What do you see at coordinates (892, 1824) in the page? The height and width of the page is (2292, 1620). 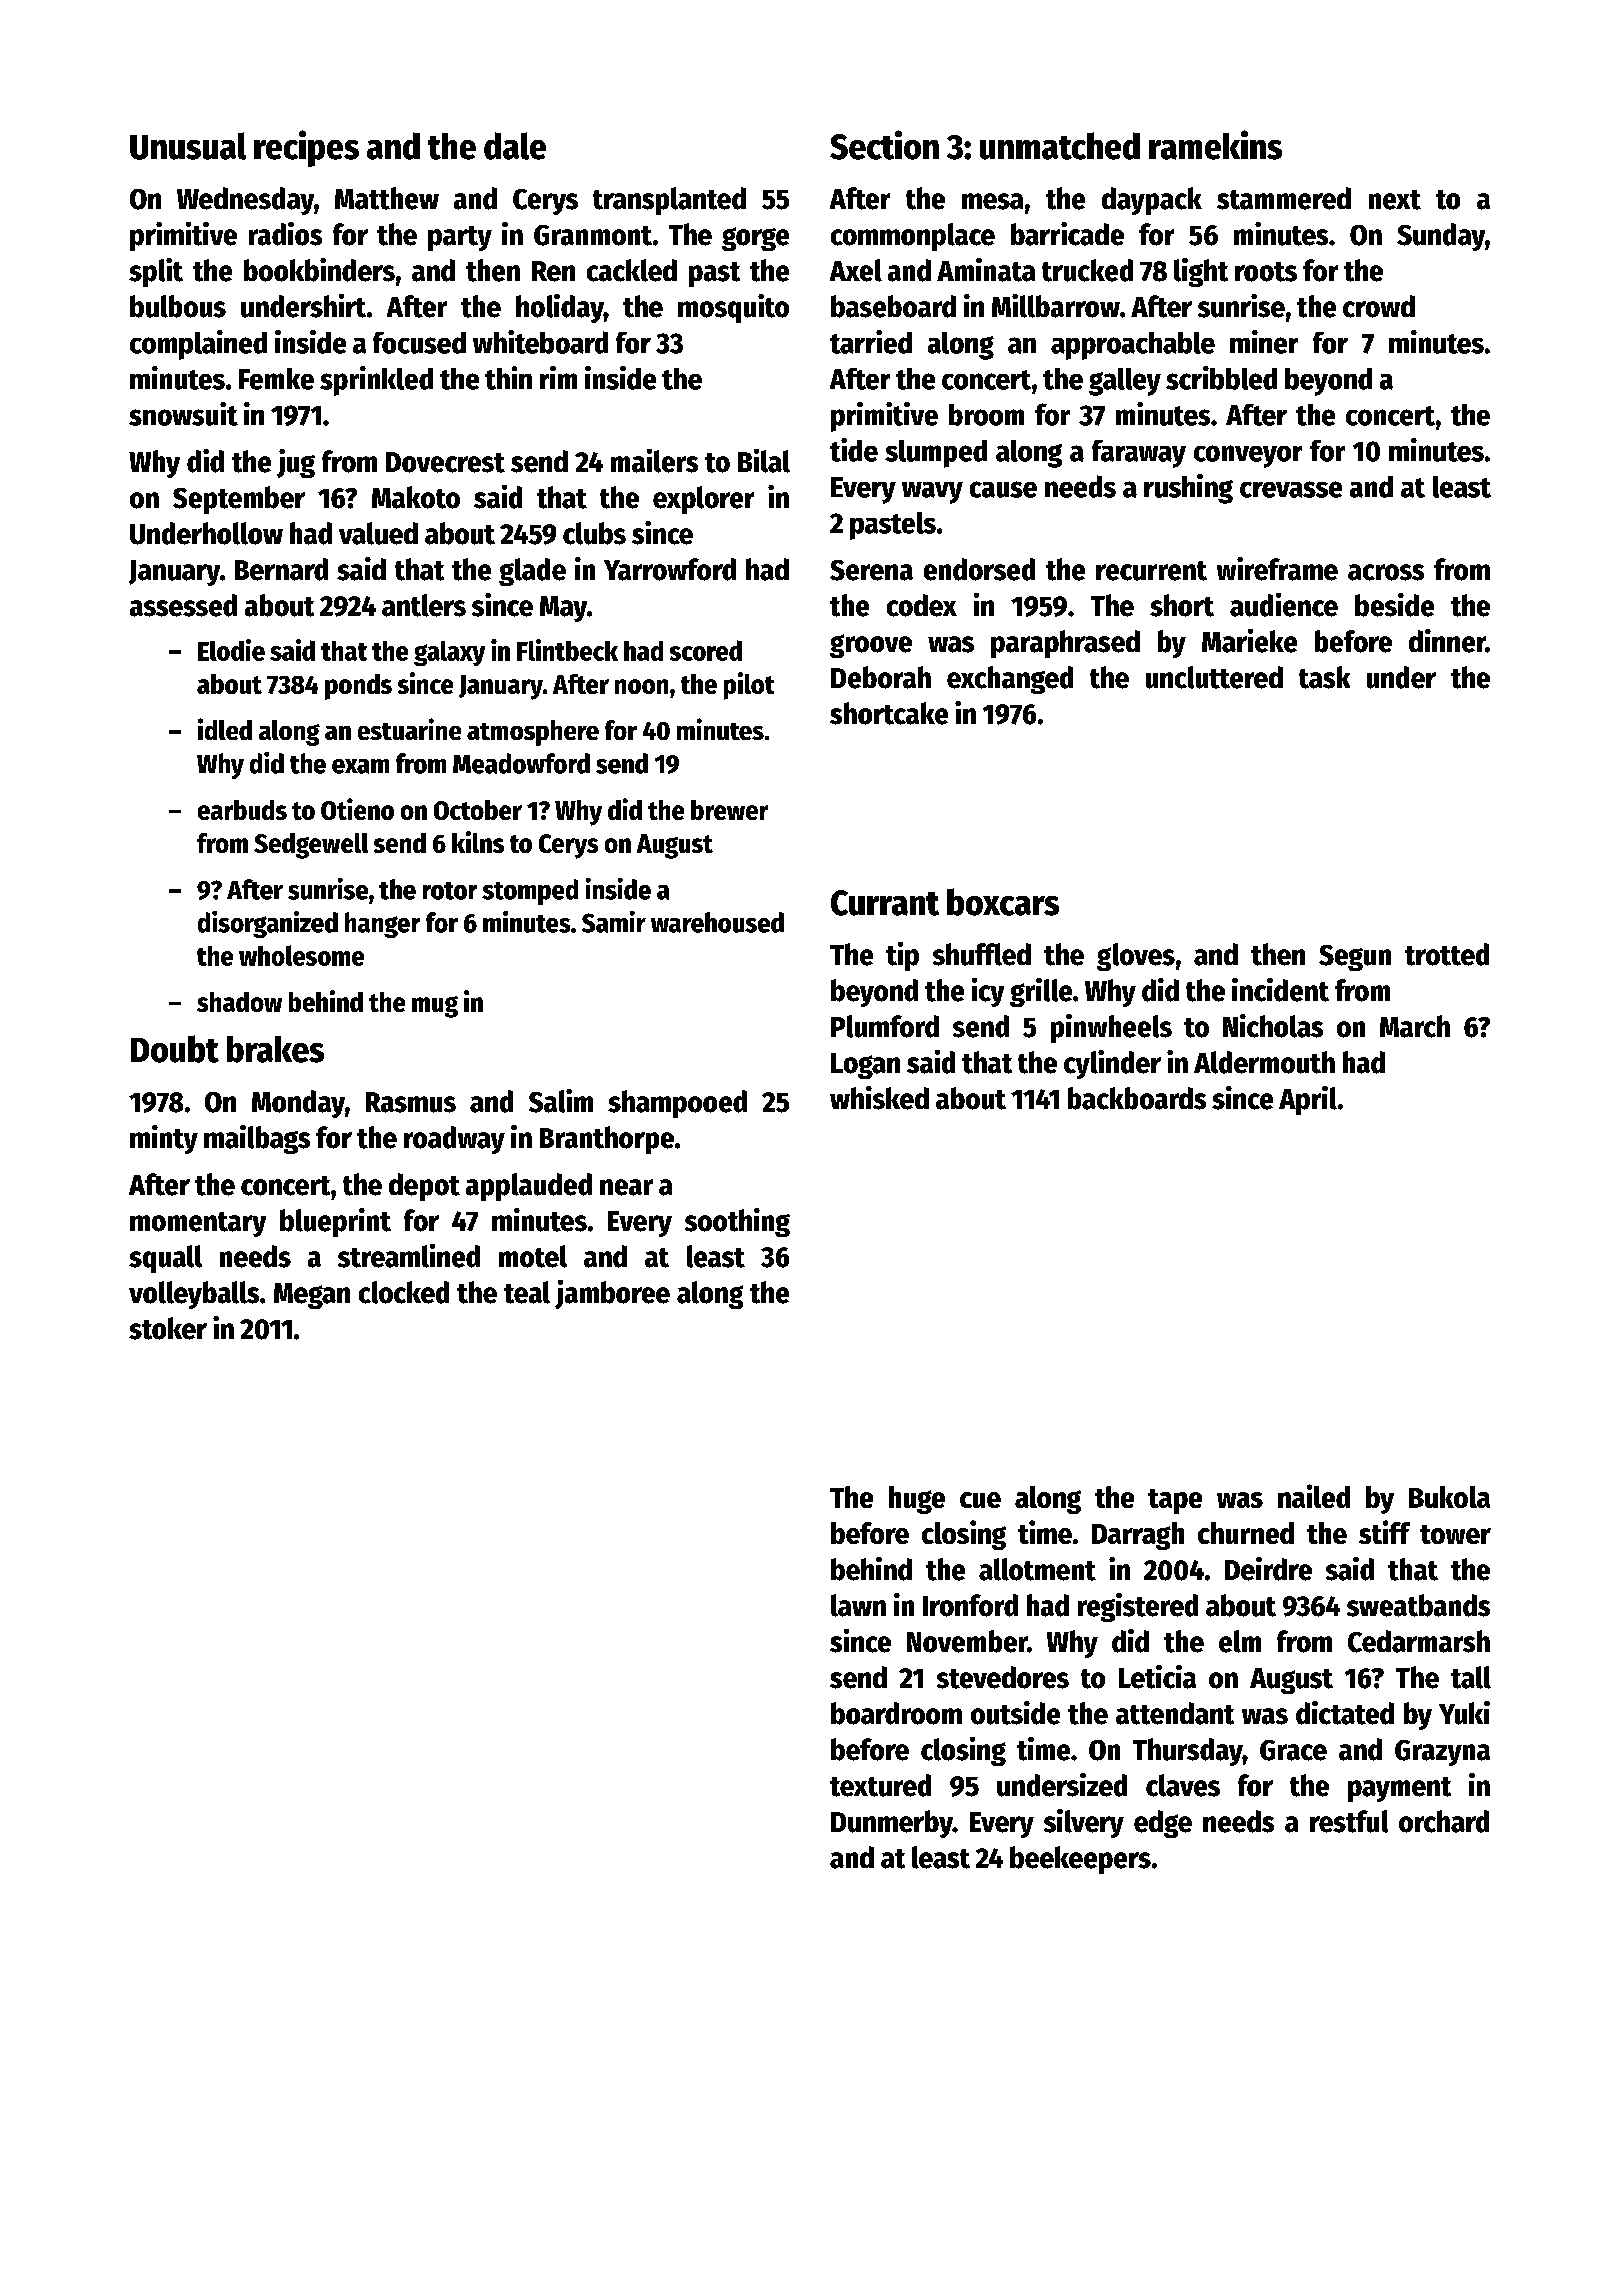 I see `Dunmerby` at bounding box center [892, 1824].
